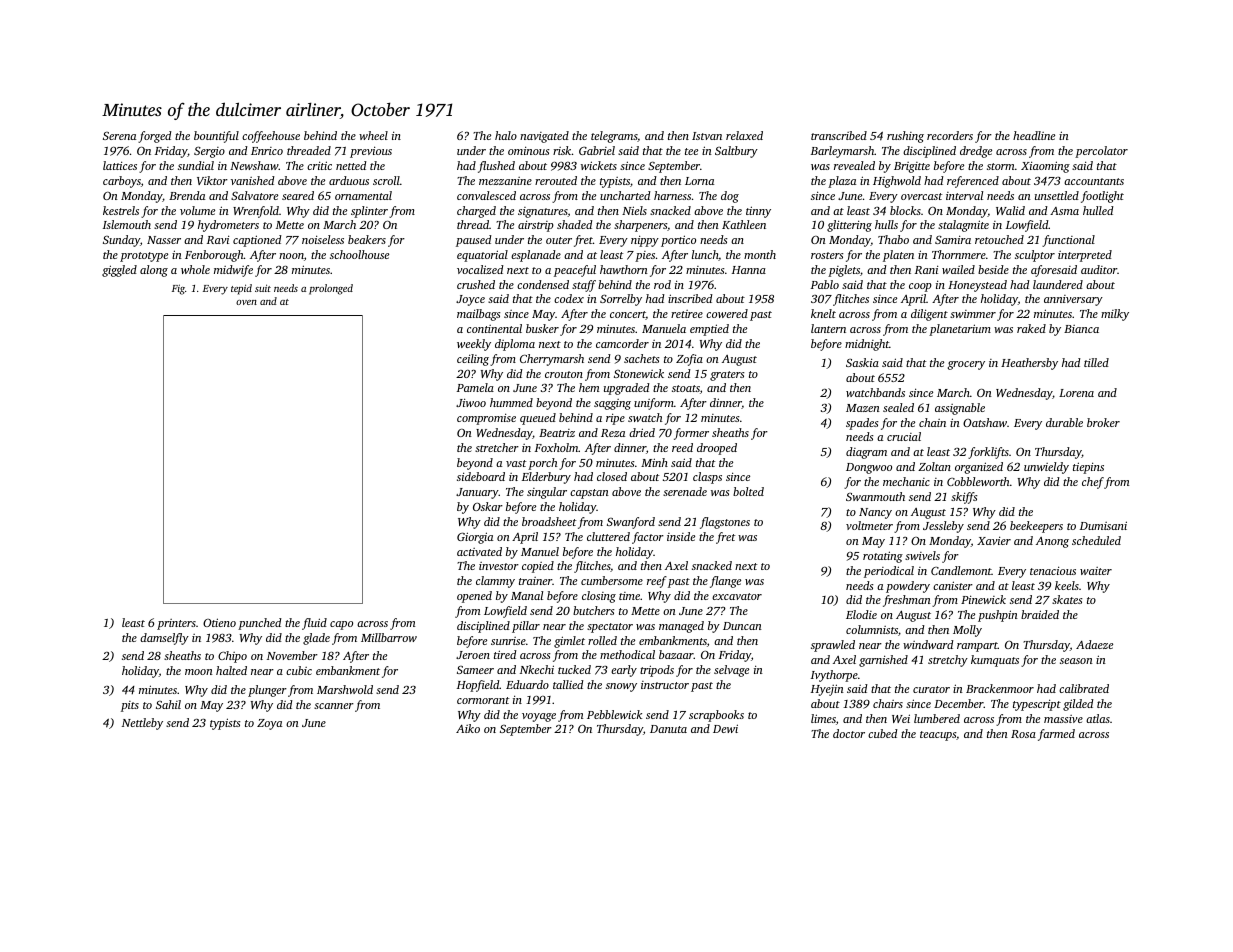 Image resolution: width=1233 pixels, height=952 pixels. I want to click on coop, so click(920, 287).
